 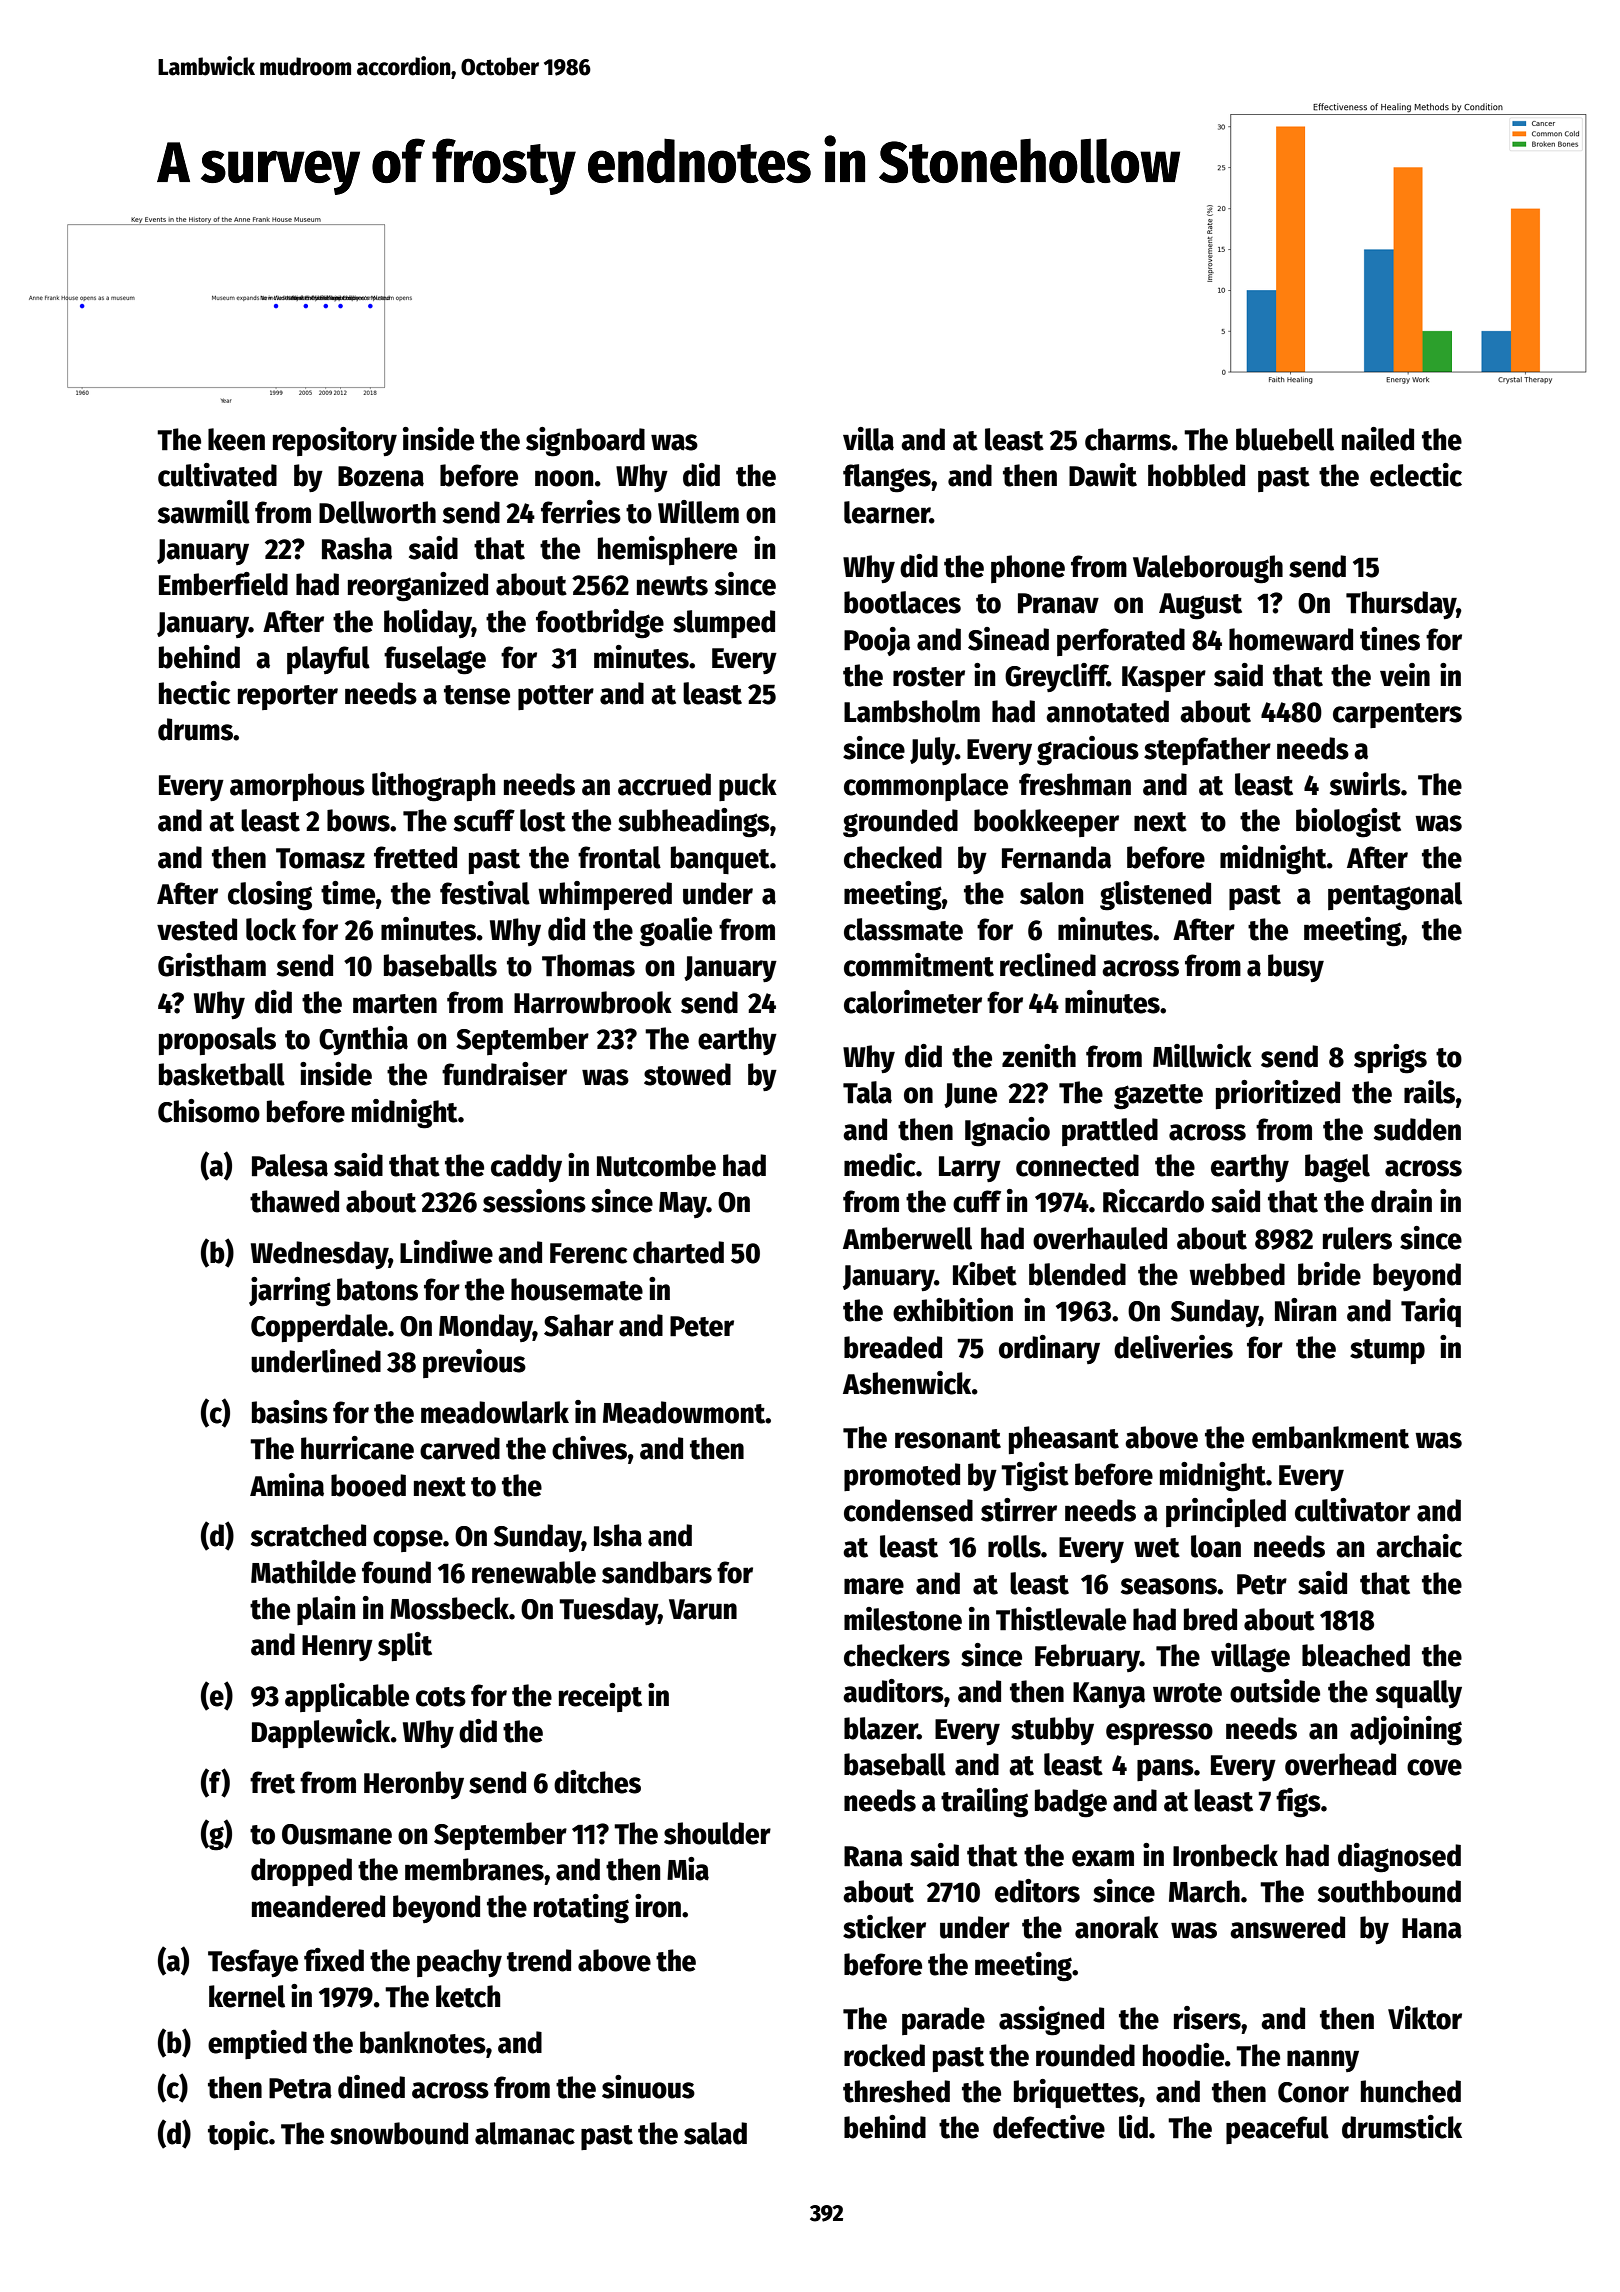 I want to click on topic, so click(x=238, y=2135).
